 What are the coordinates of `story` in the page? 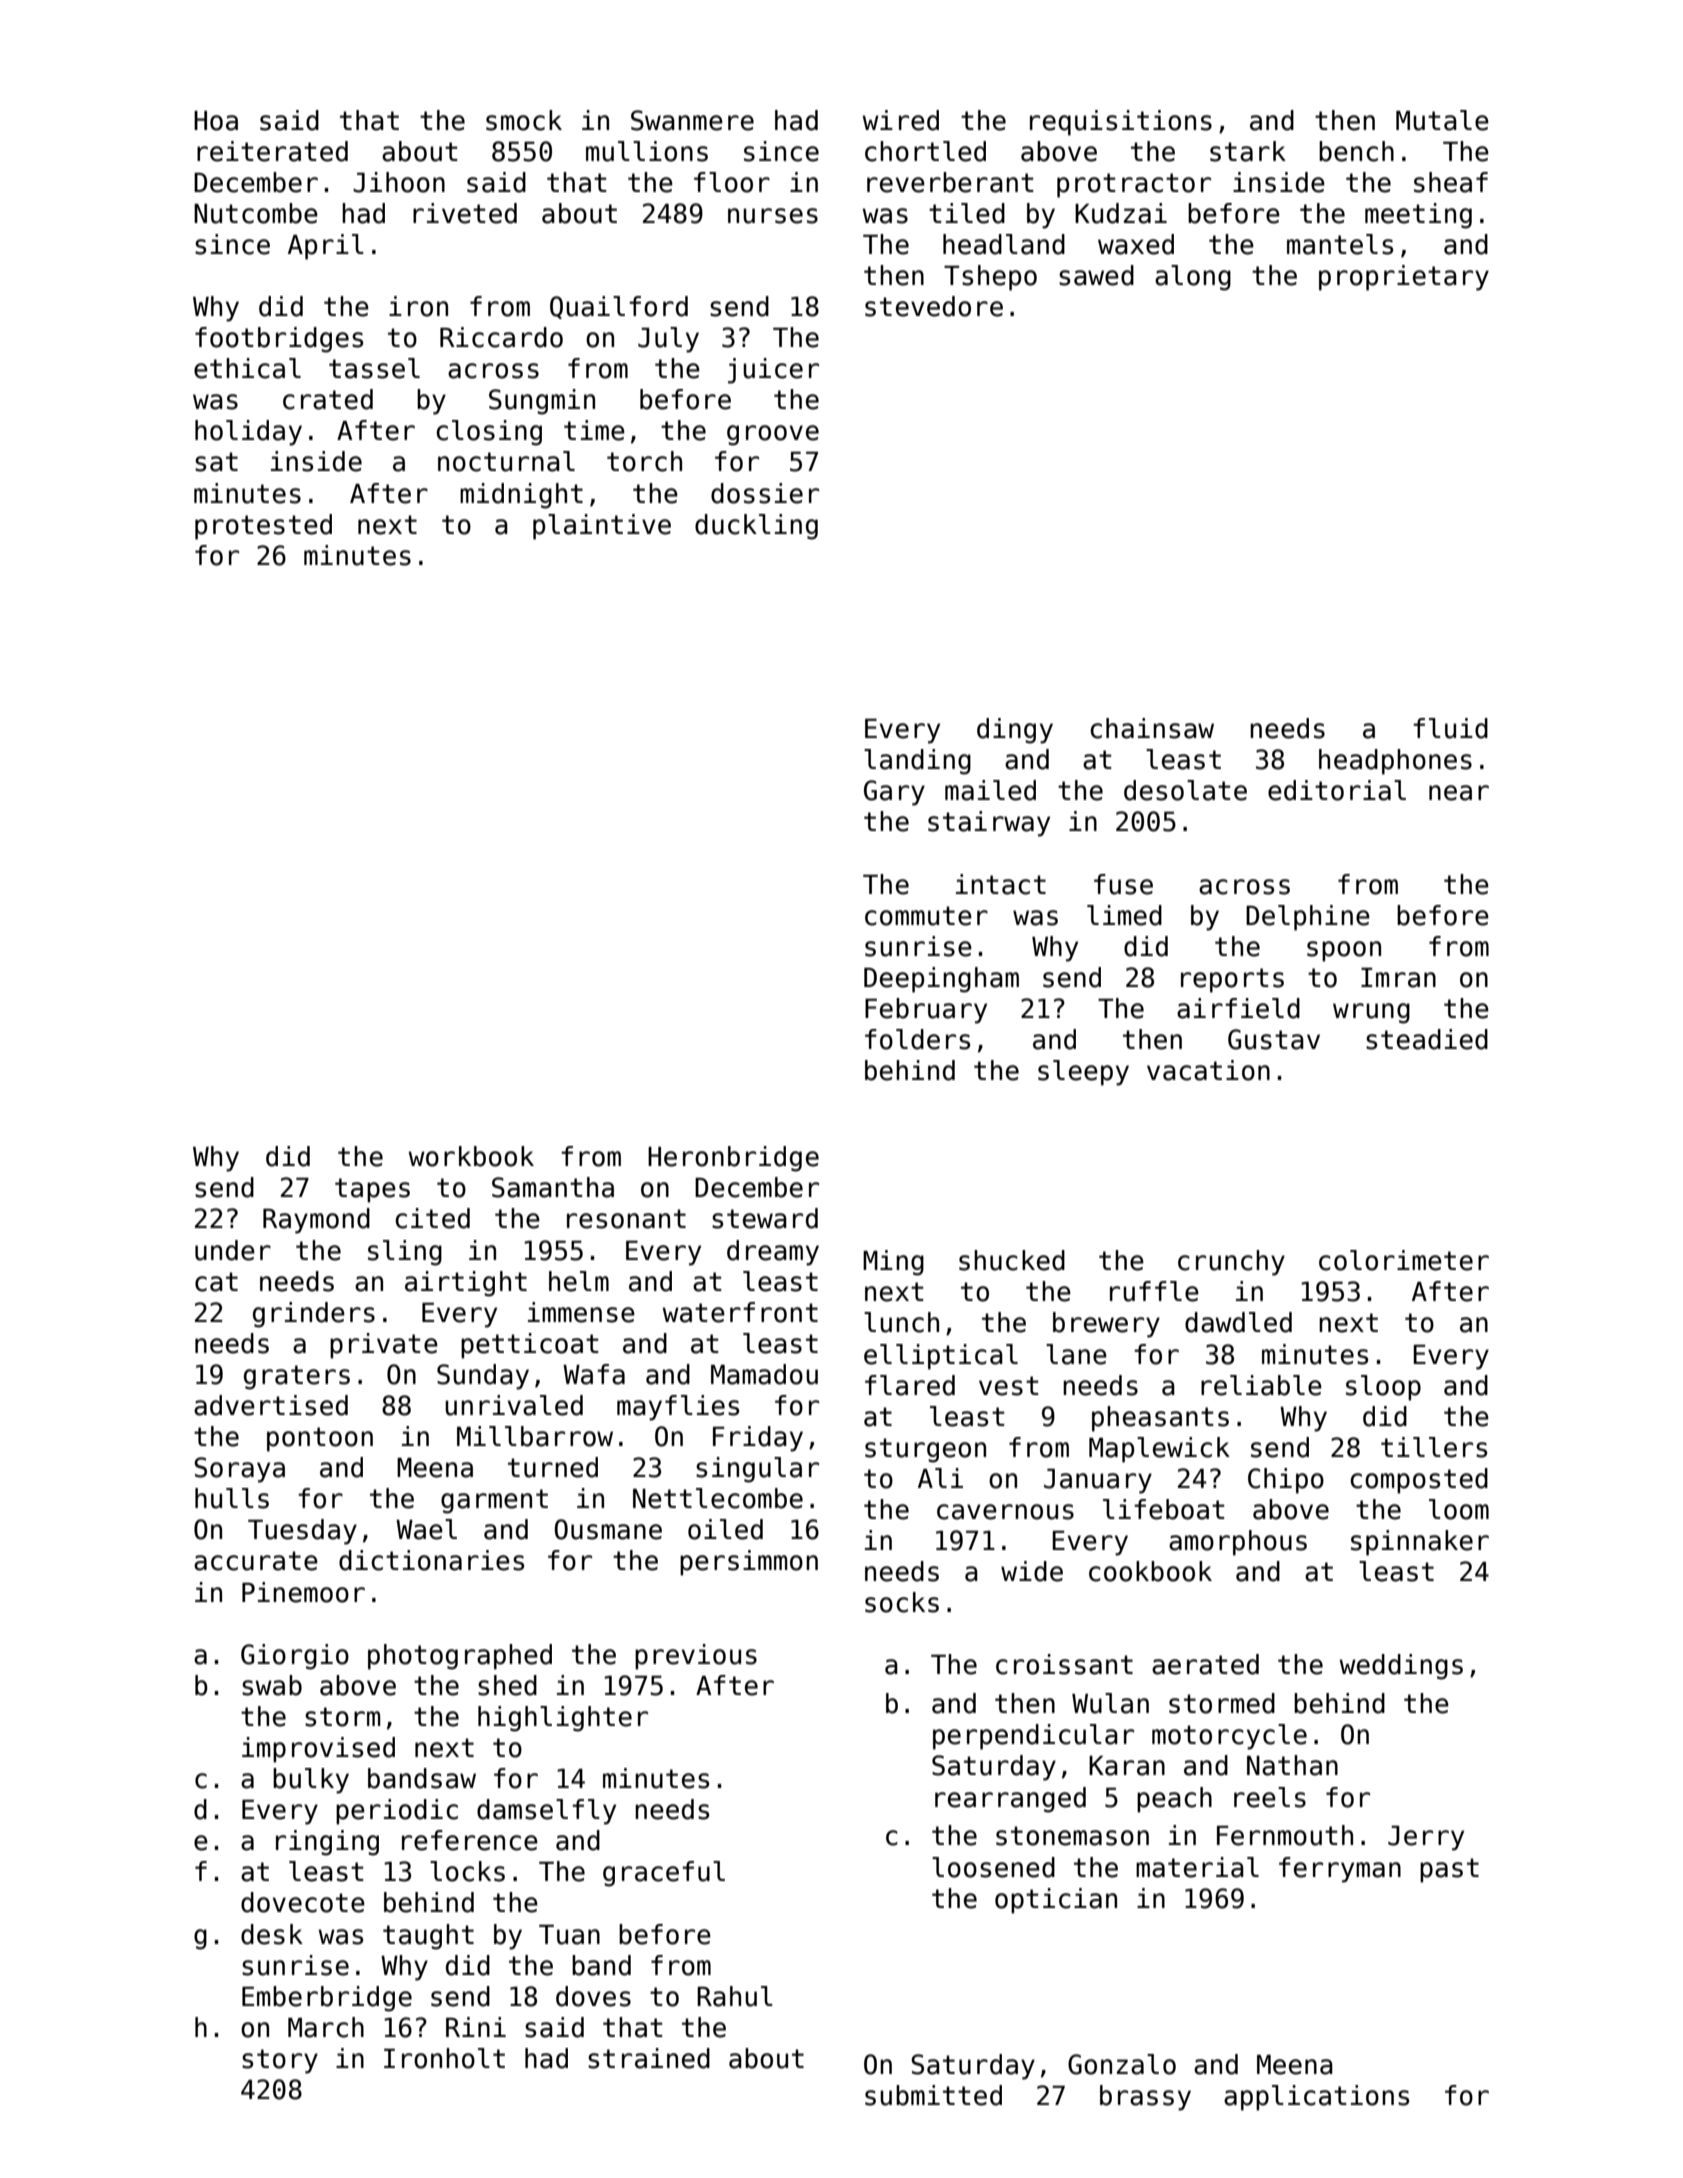 It's located at (280, 2061).
